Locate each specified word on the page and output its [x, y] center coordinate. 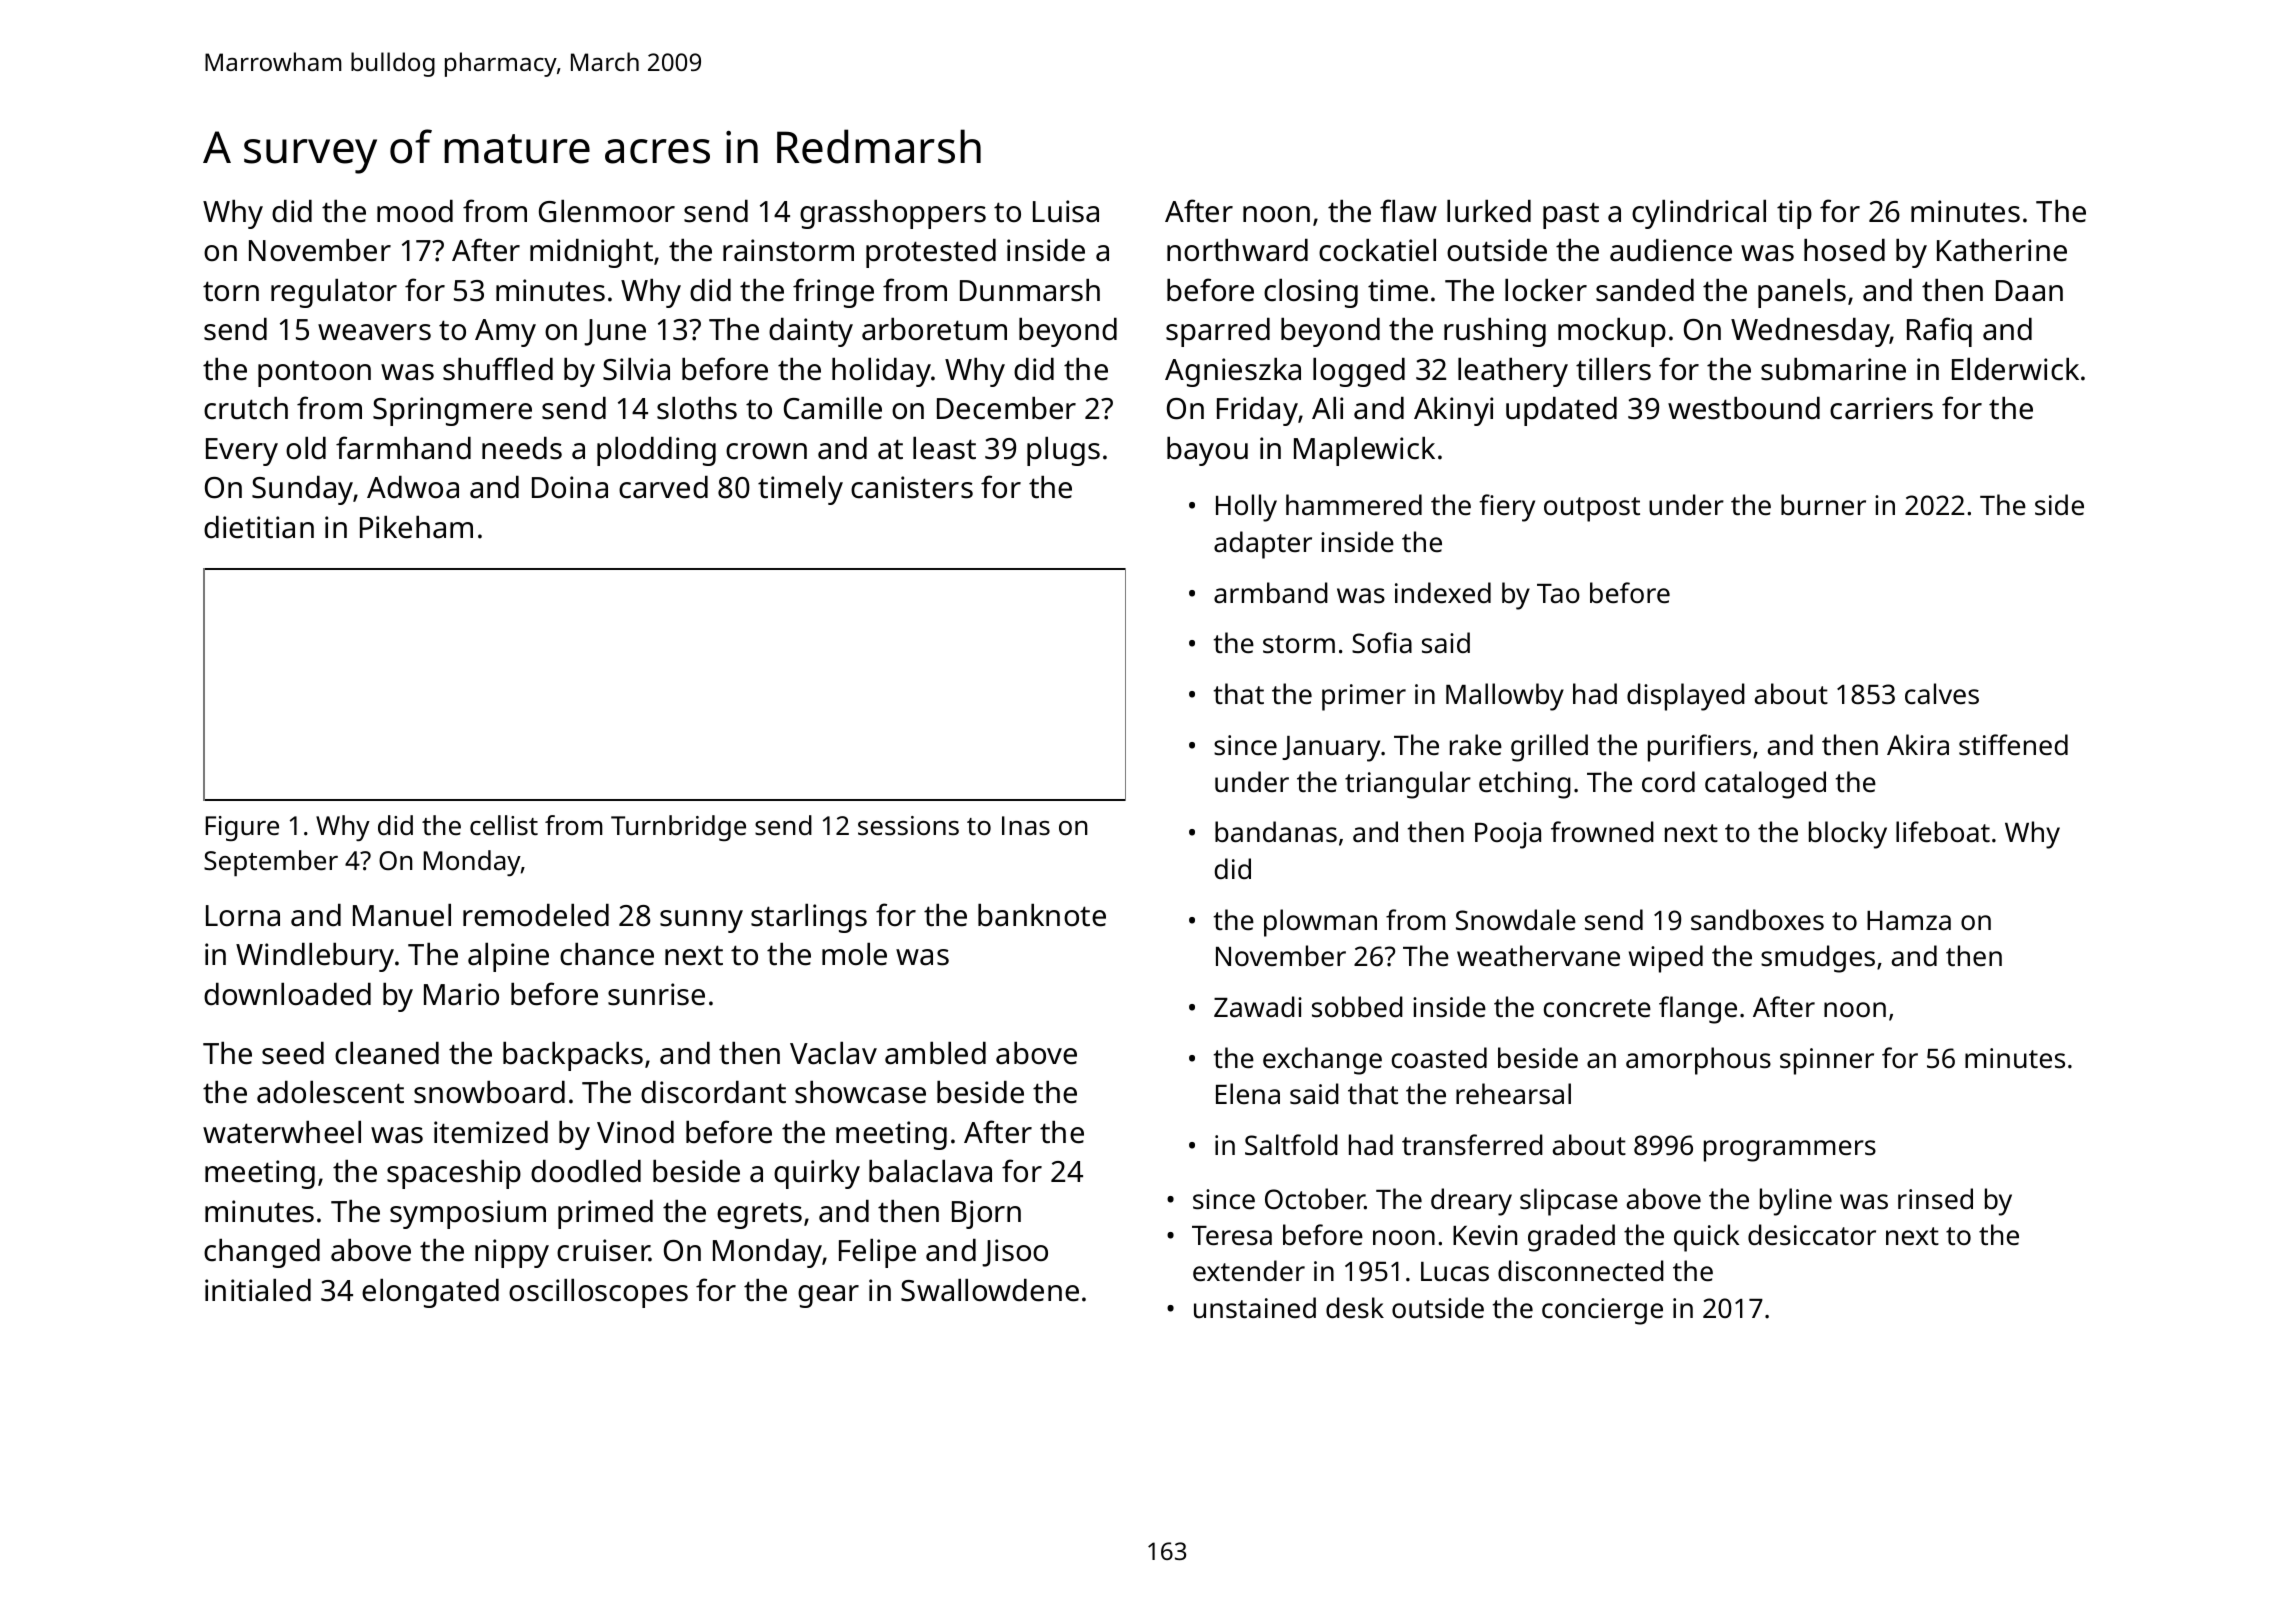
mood [415, 211]
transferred [1472, 1145]
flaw [1408, 211]
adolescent [330, 1092]
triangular [1408, 785]
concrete [1597, 1008]
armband [1271, 592]
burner [1823, 504]
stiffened [2013, 745]
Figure [242, 828]
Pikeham [416, 527]
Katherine [2002, 250]
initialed [258, 1290]
